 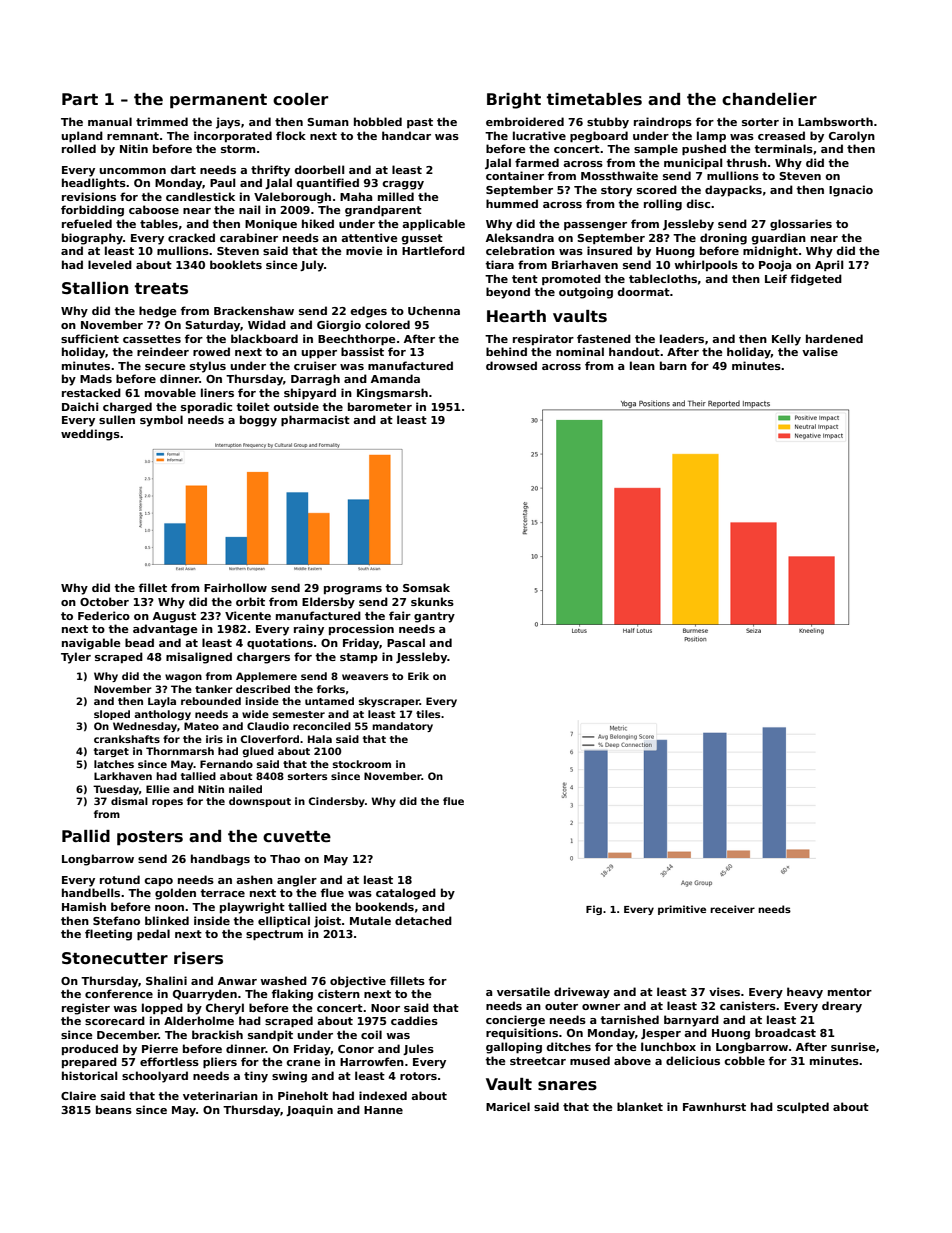 I want to click on lamp, so click(x=711, y=136).
